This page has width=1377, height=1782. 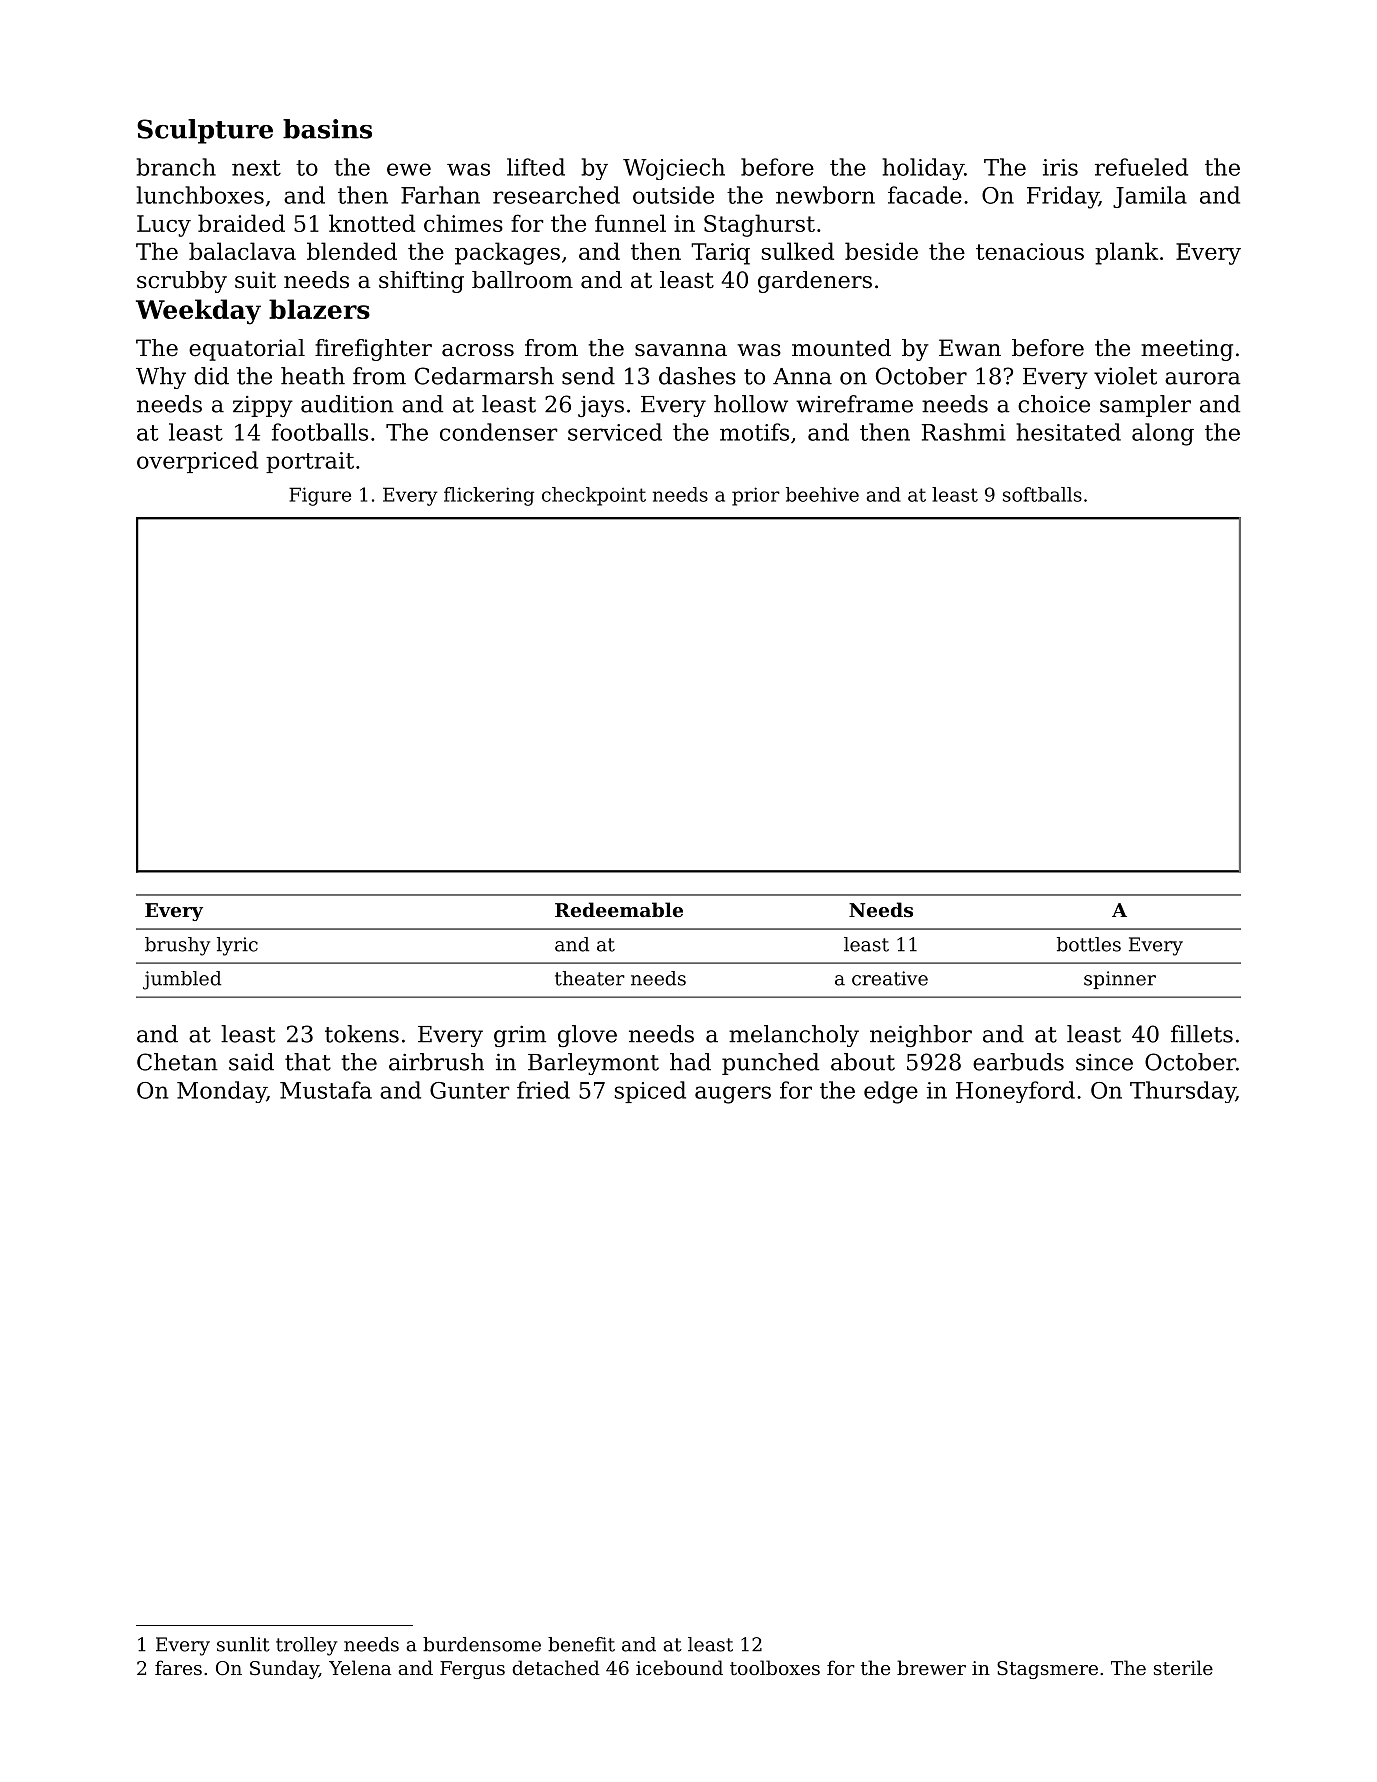 I want to click on Mustafa, so click(x=326, y=1090).
